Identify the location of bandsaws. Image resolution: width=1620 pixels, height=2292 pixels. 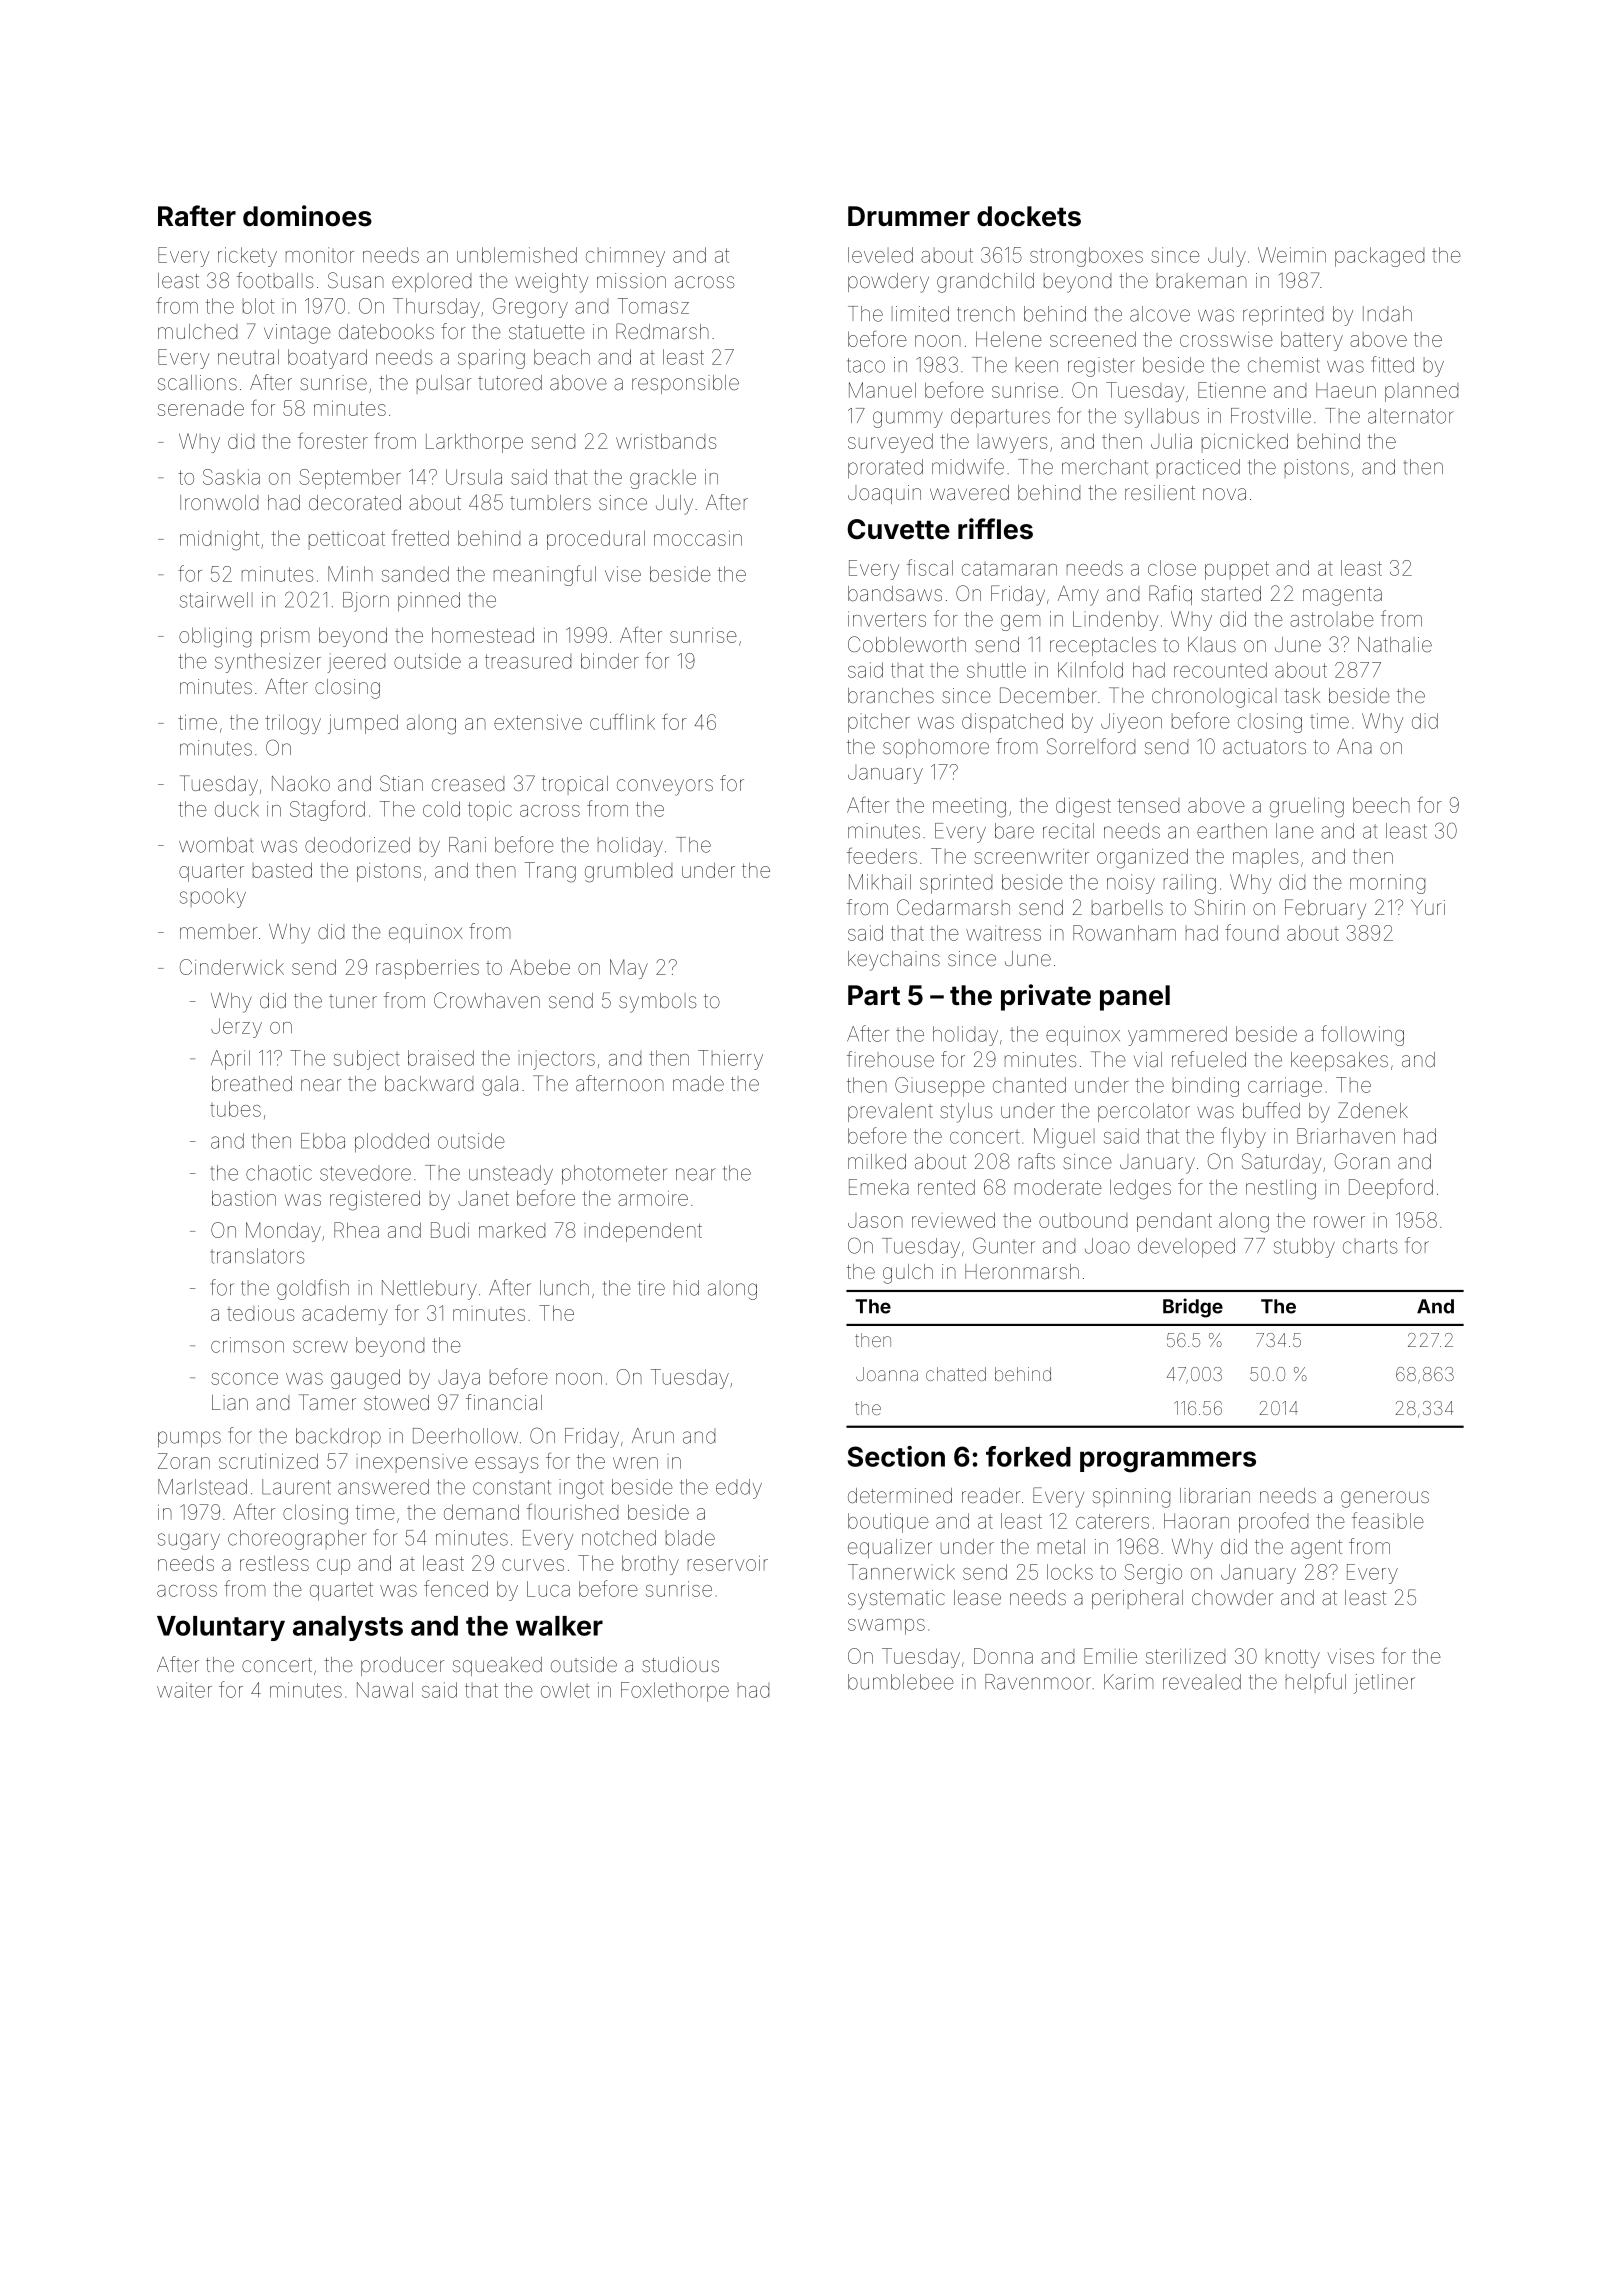
(895, 593).
